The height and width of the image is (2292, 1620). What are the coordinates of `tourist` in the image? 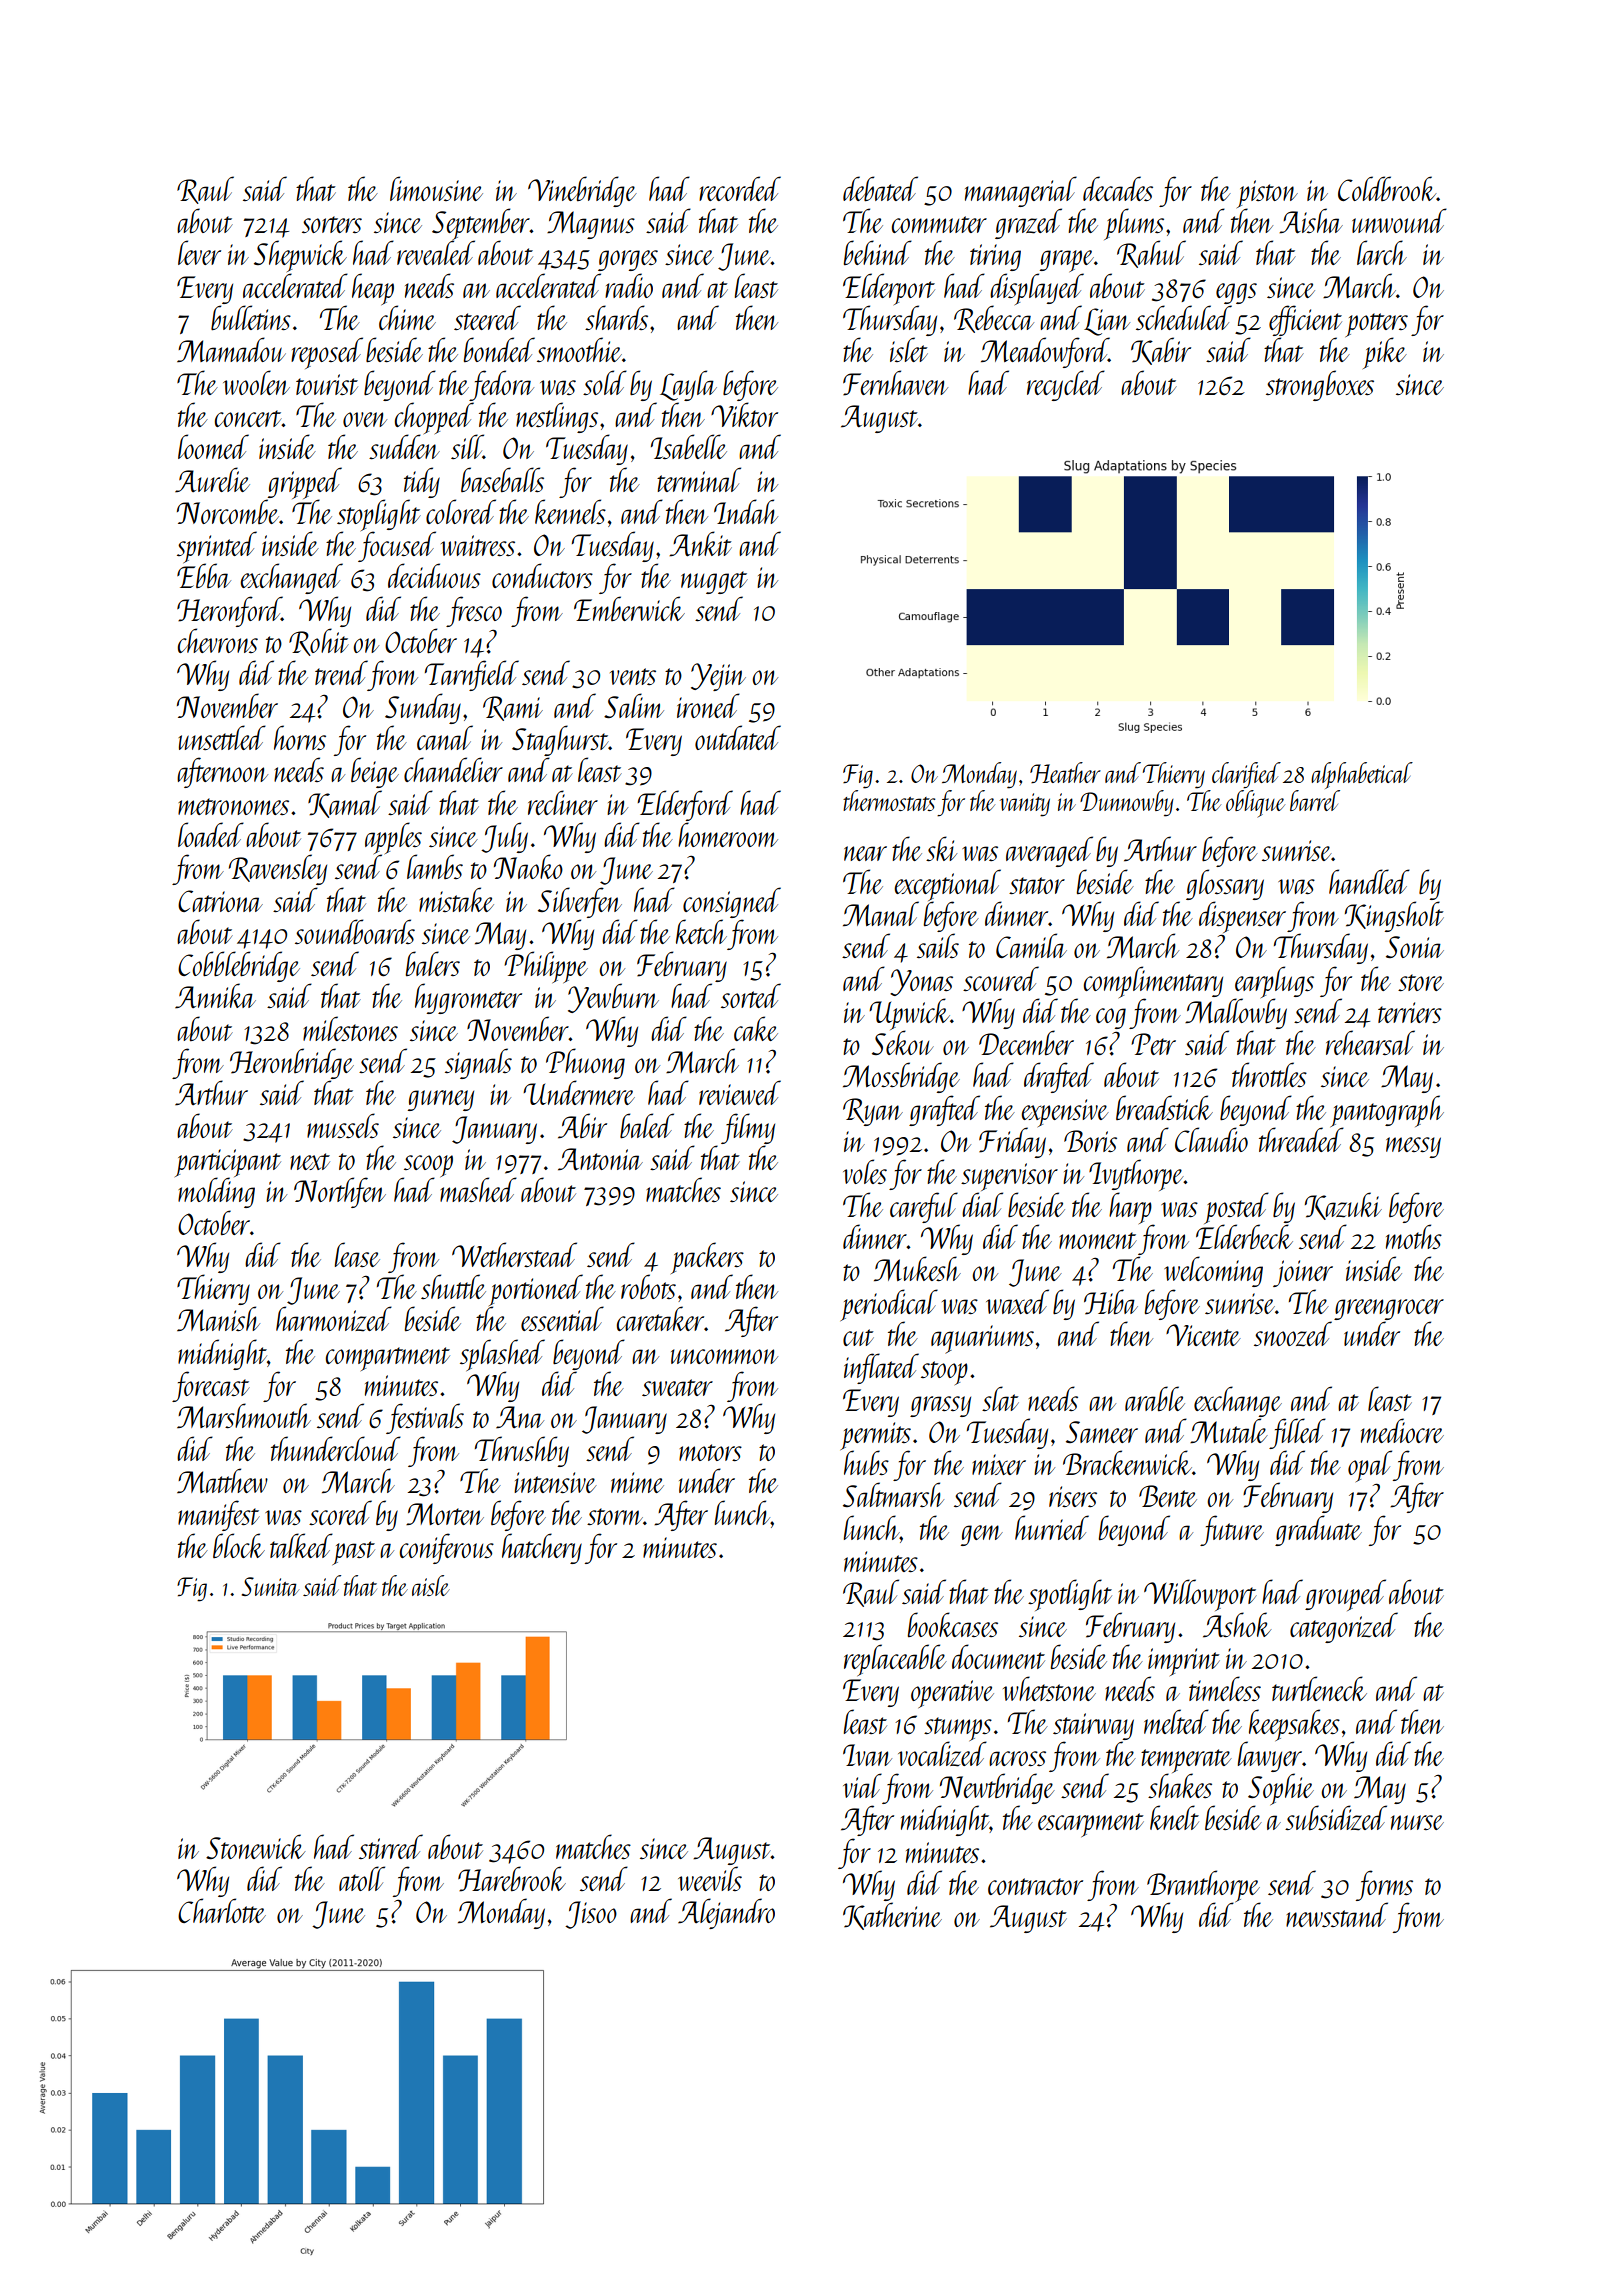 It's located at (327, 384).
